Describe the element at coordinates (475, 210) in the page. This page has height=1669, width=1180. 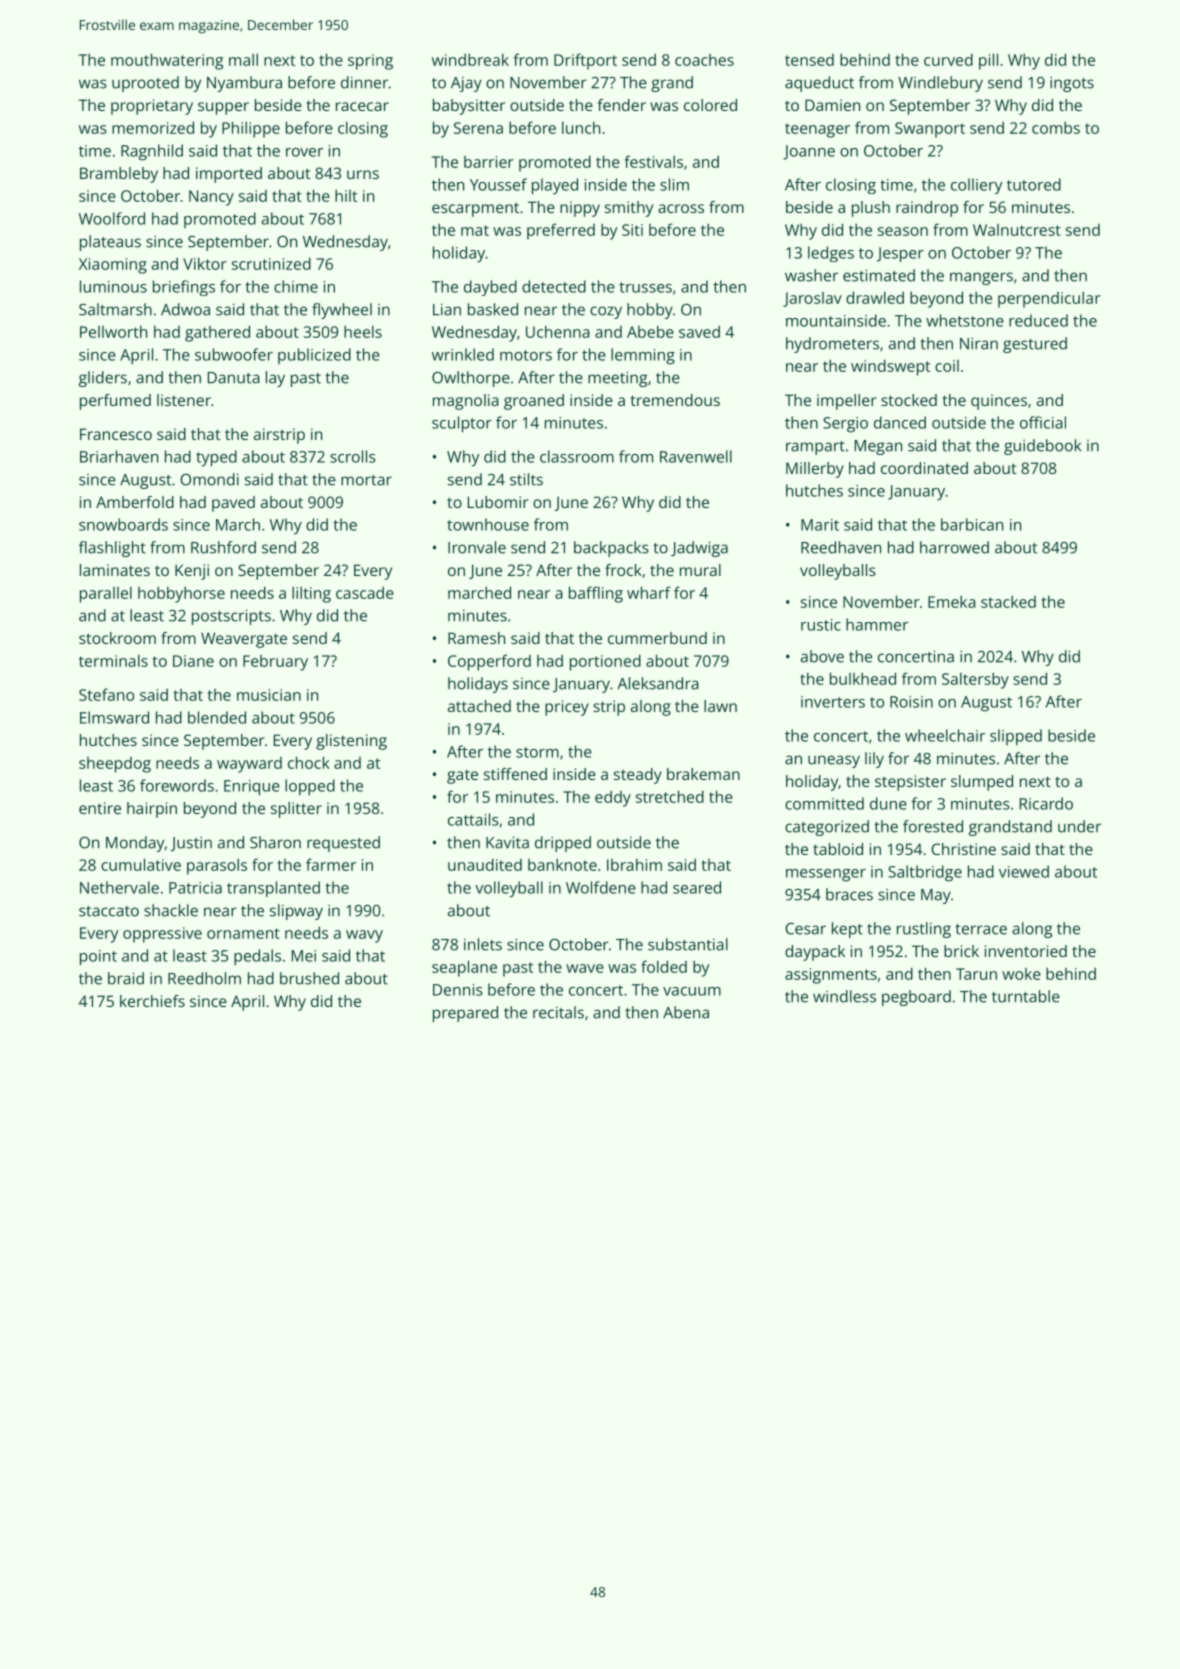
I see `escarpment` at that location.
